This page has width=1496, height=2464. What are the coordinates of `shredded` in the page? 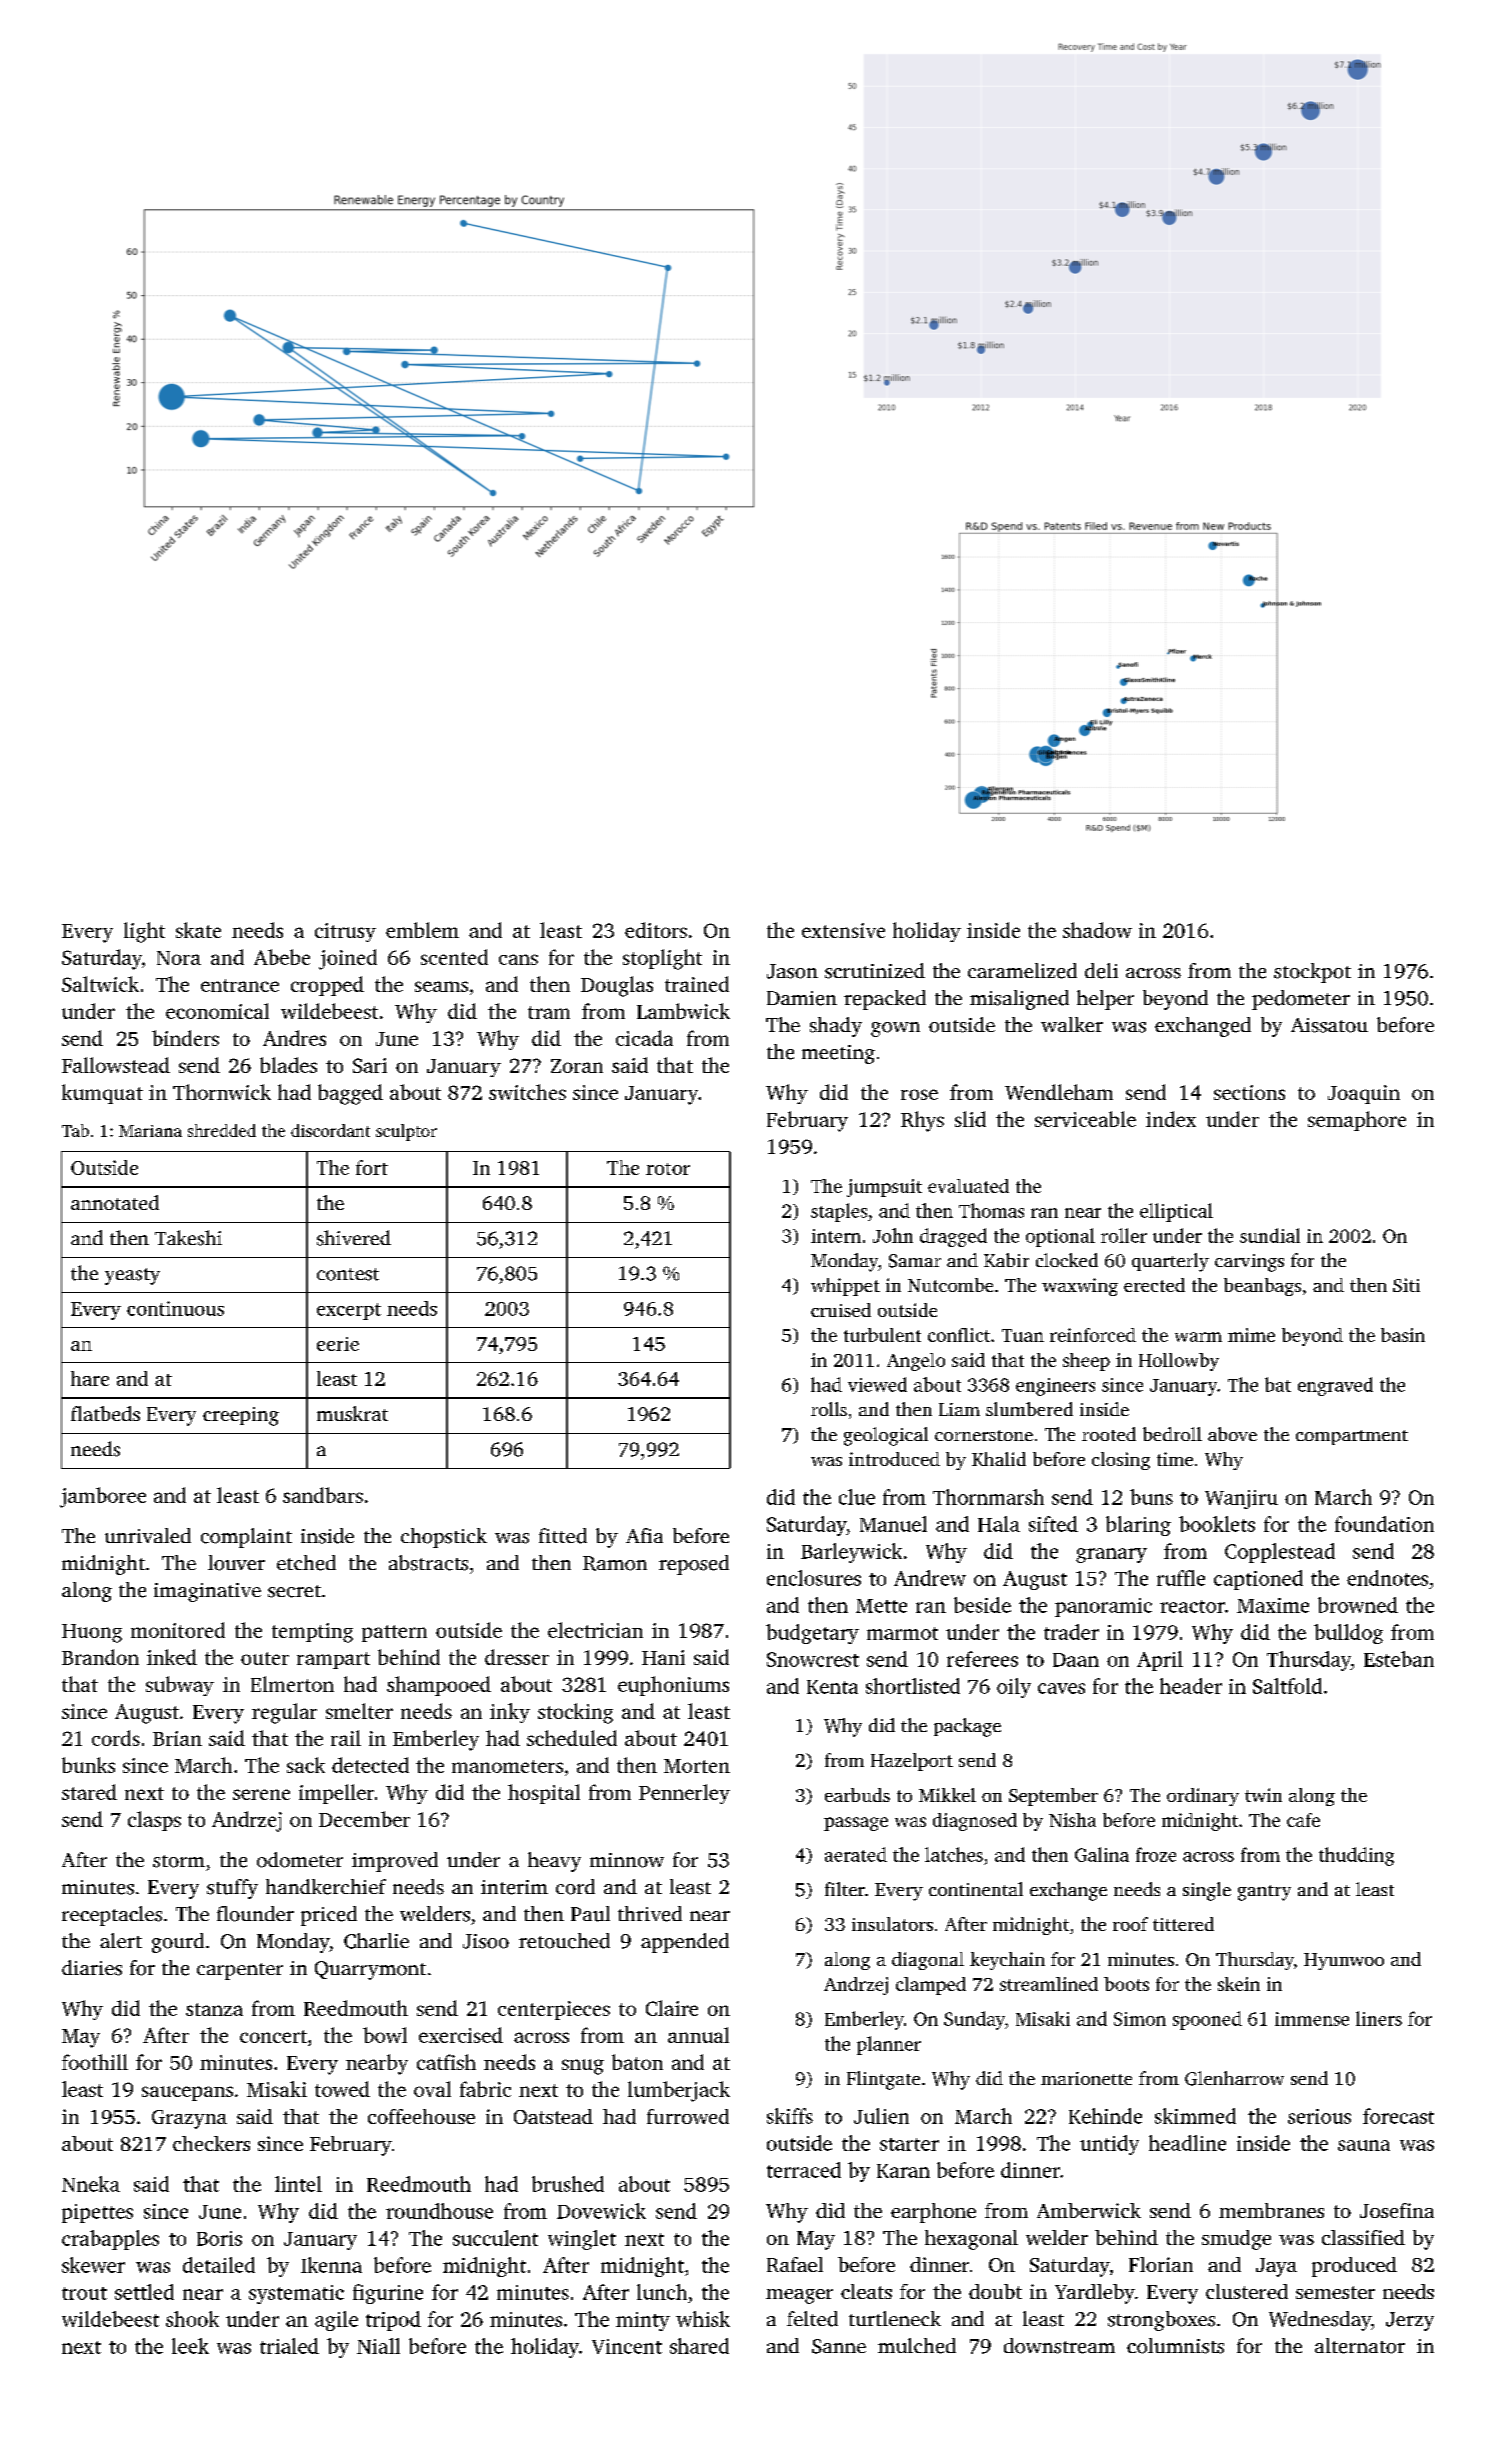 It's located at (222, 1130).
